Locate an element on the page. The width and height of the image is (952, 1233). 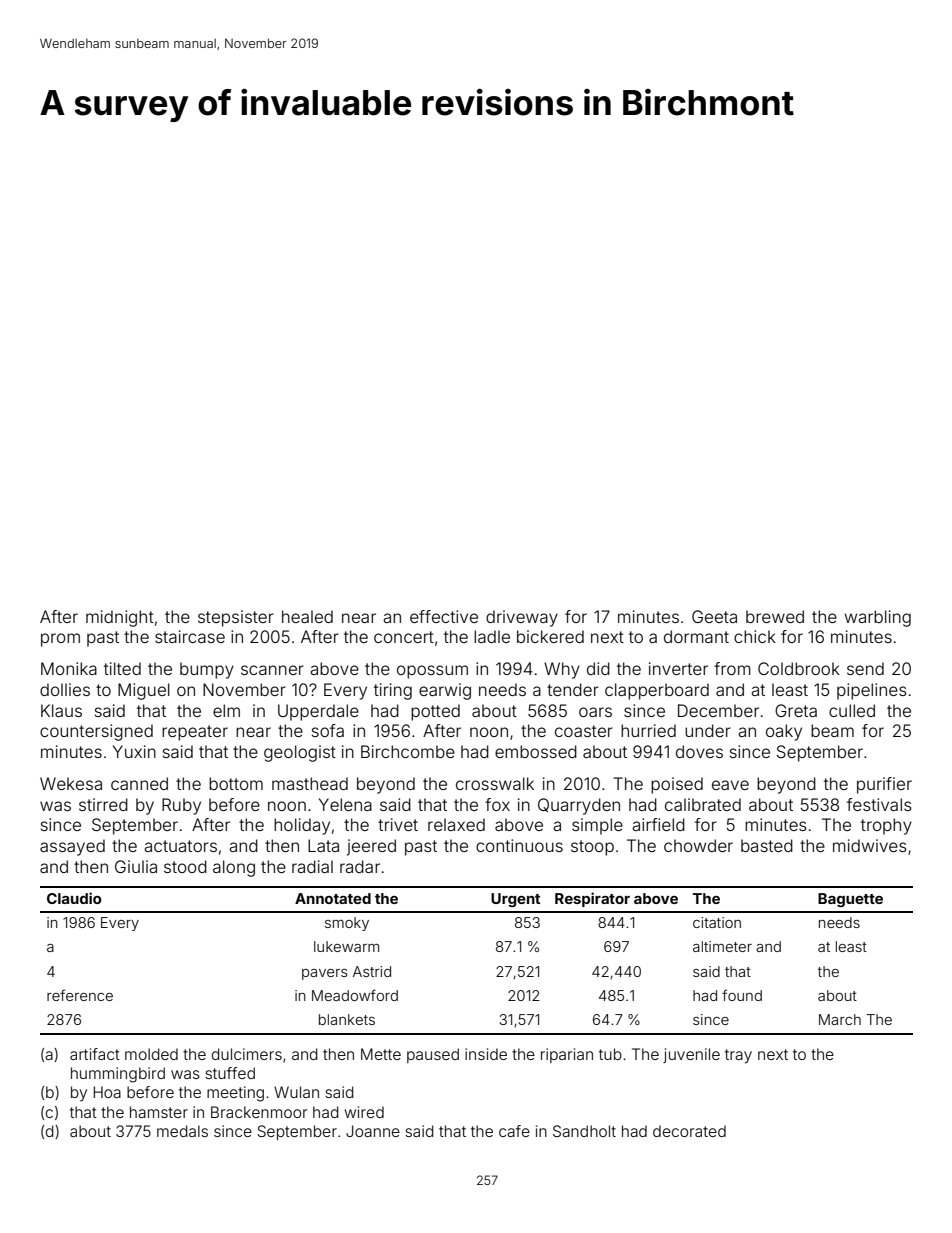
stepsister is located at coordinates (236, 618).
